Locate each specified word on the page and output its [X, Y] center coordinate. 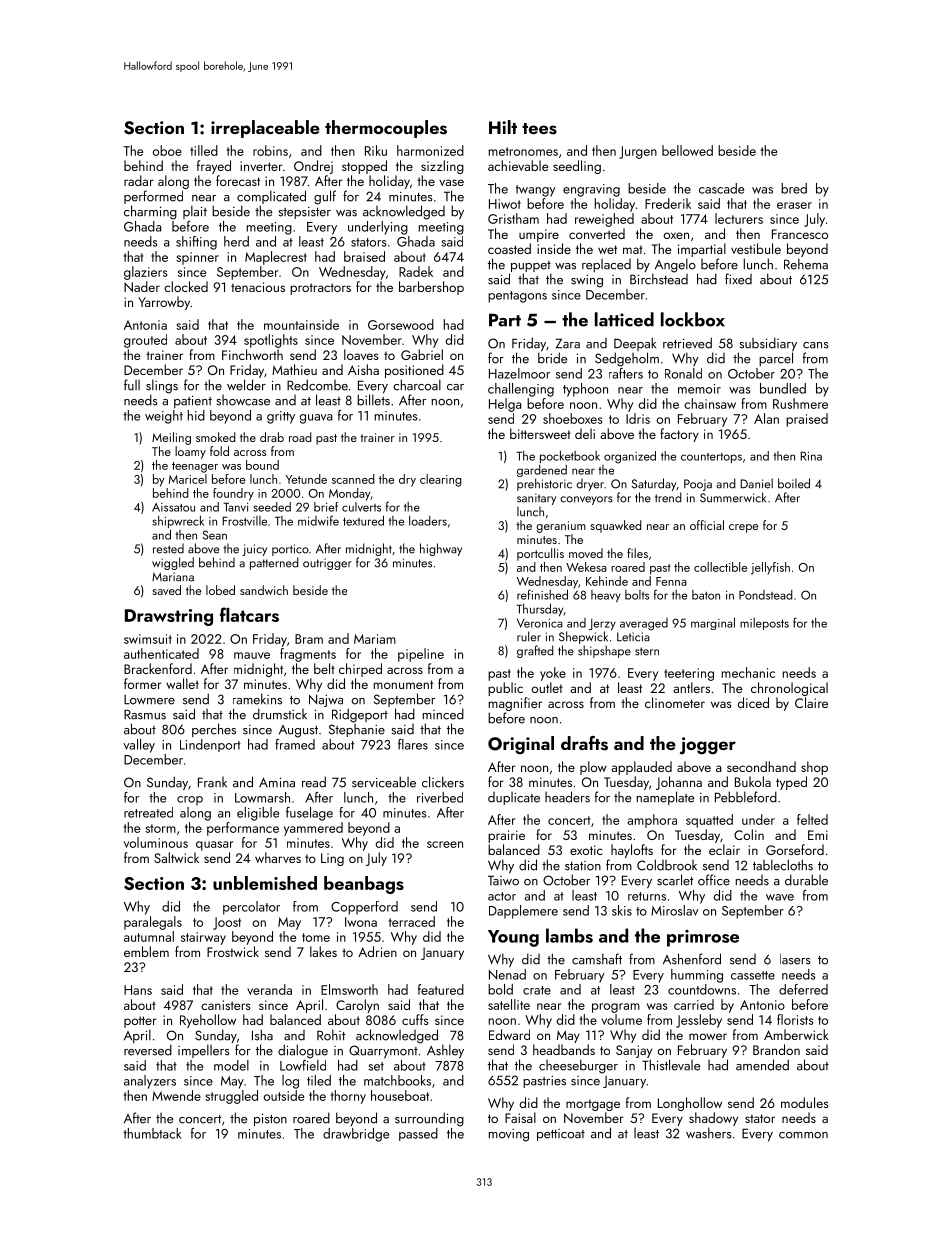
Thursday [539, 609]
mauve [252, 655]
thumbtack [152, 1133]
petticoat [561, 1135]
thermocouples [386, 129]
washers [709, 1133]
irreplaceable [265, 129]
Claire [811, 702]
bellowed [687, 150]
